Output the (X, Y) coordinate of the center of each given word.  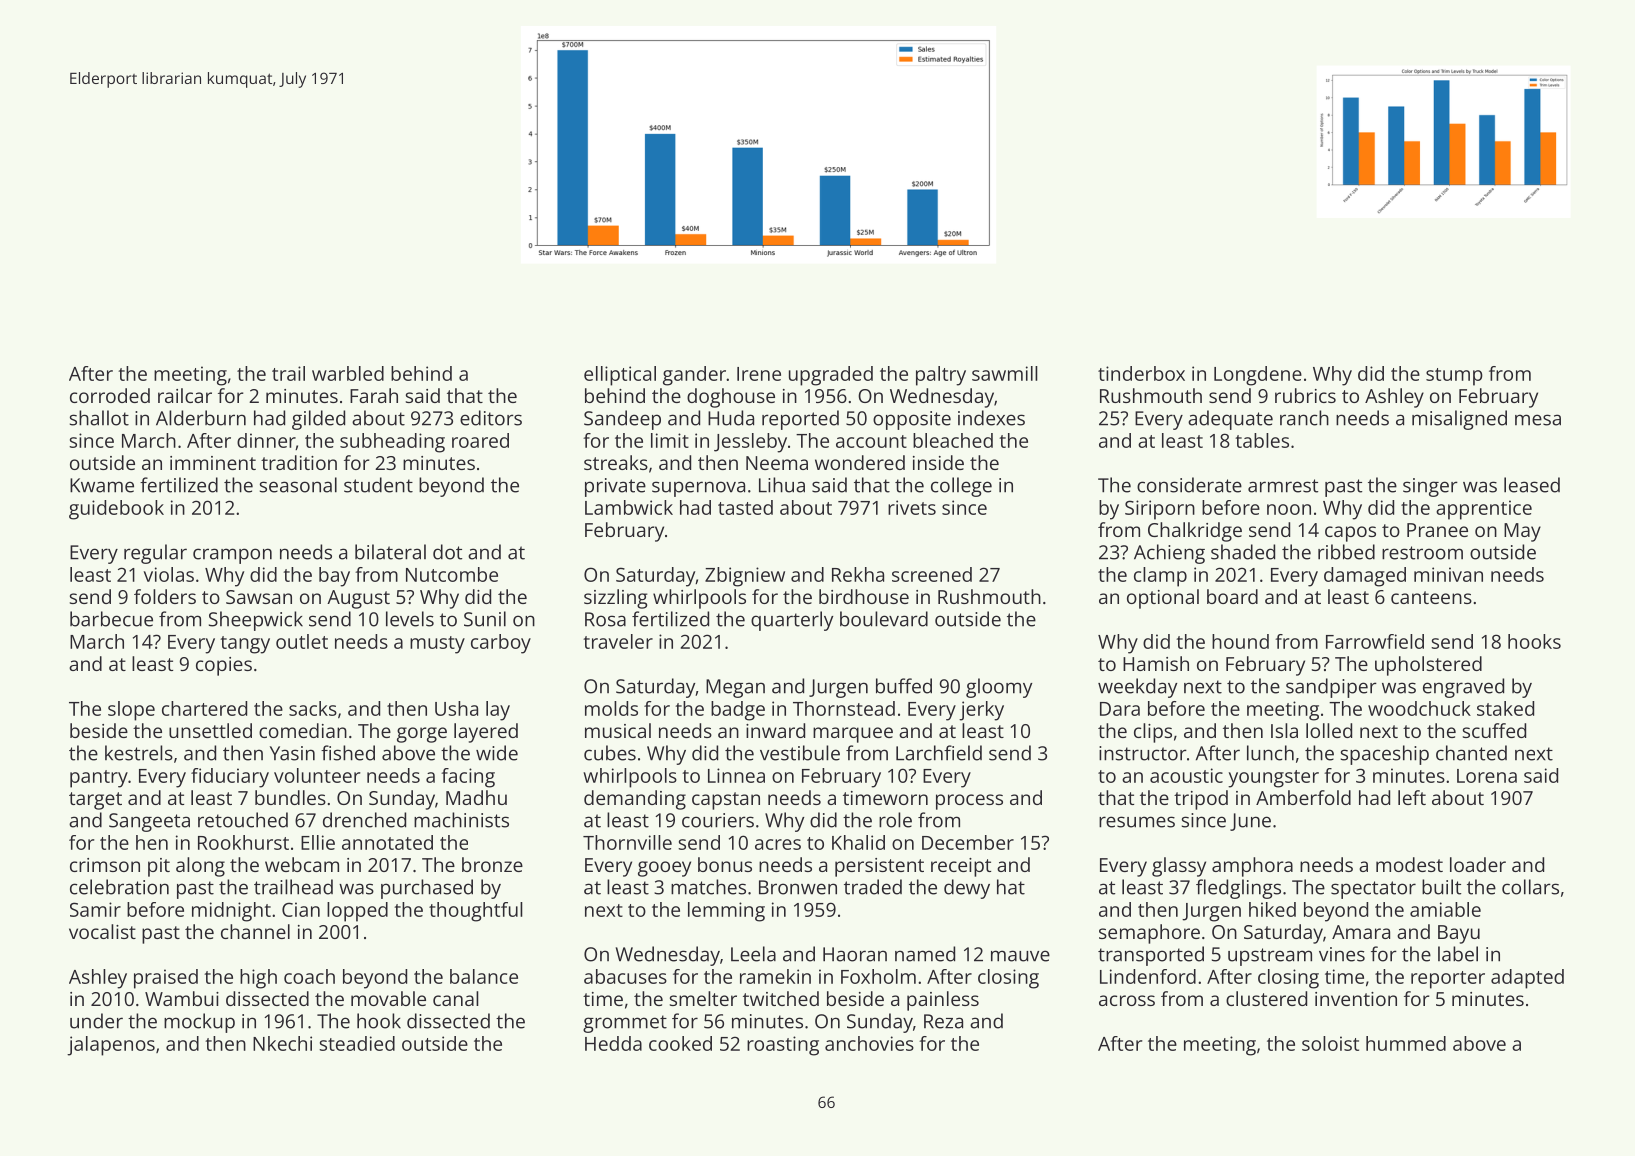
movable (388, 998)
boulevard (884, 619)
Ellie (318, 842)
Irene (759, 374)
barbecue (111, 619)
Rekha (858, 574)
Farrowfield (1375, 641)
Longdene (1258, 376)
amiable (1445, 909)
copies (224, 666)
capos (1350, 534)
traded (873, 887)
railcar (185, 395)
